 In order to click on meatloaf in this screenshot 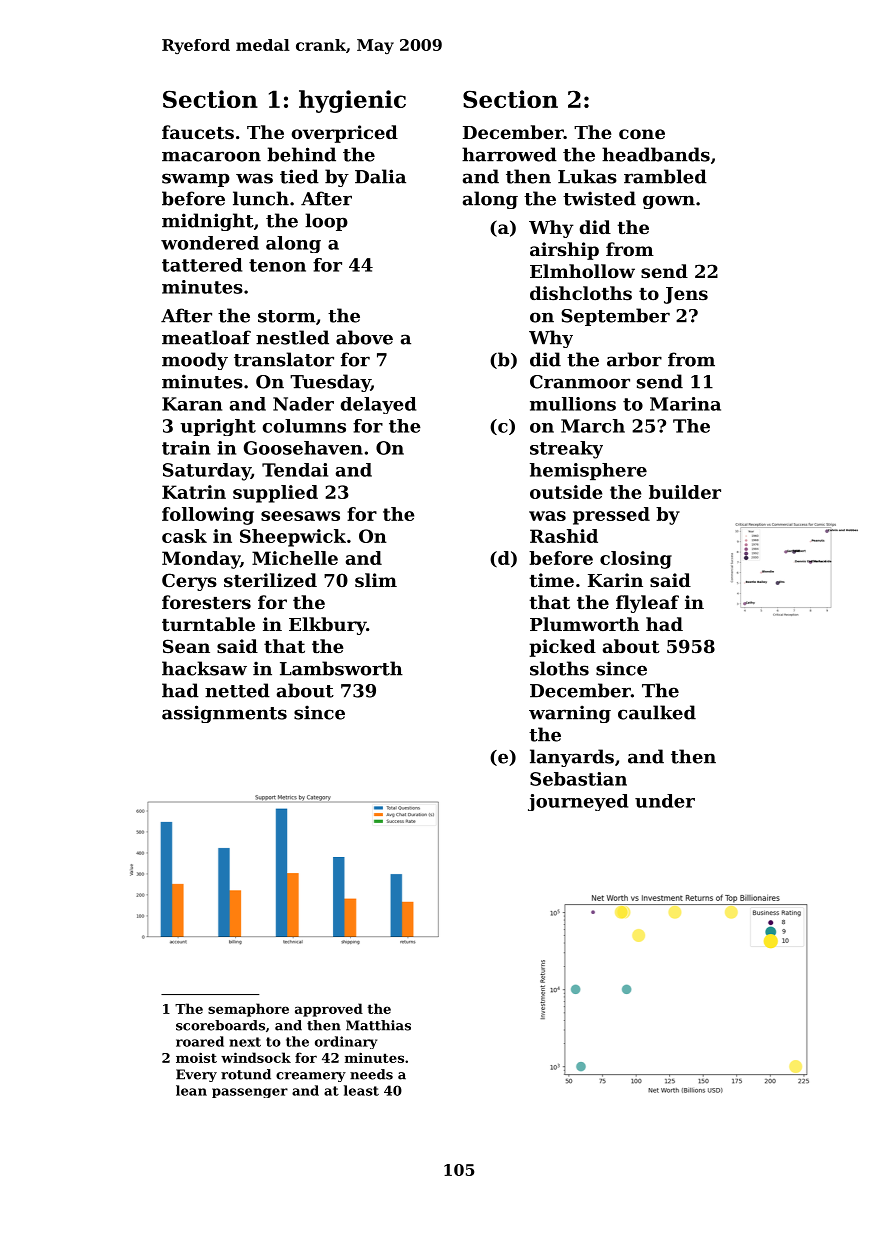, I will do `click(206, 337)`.
